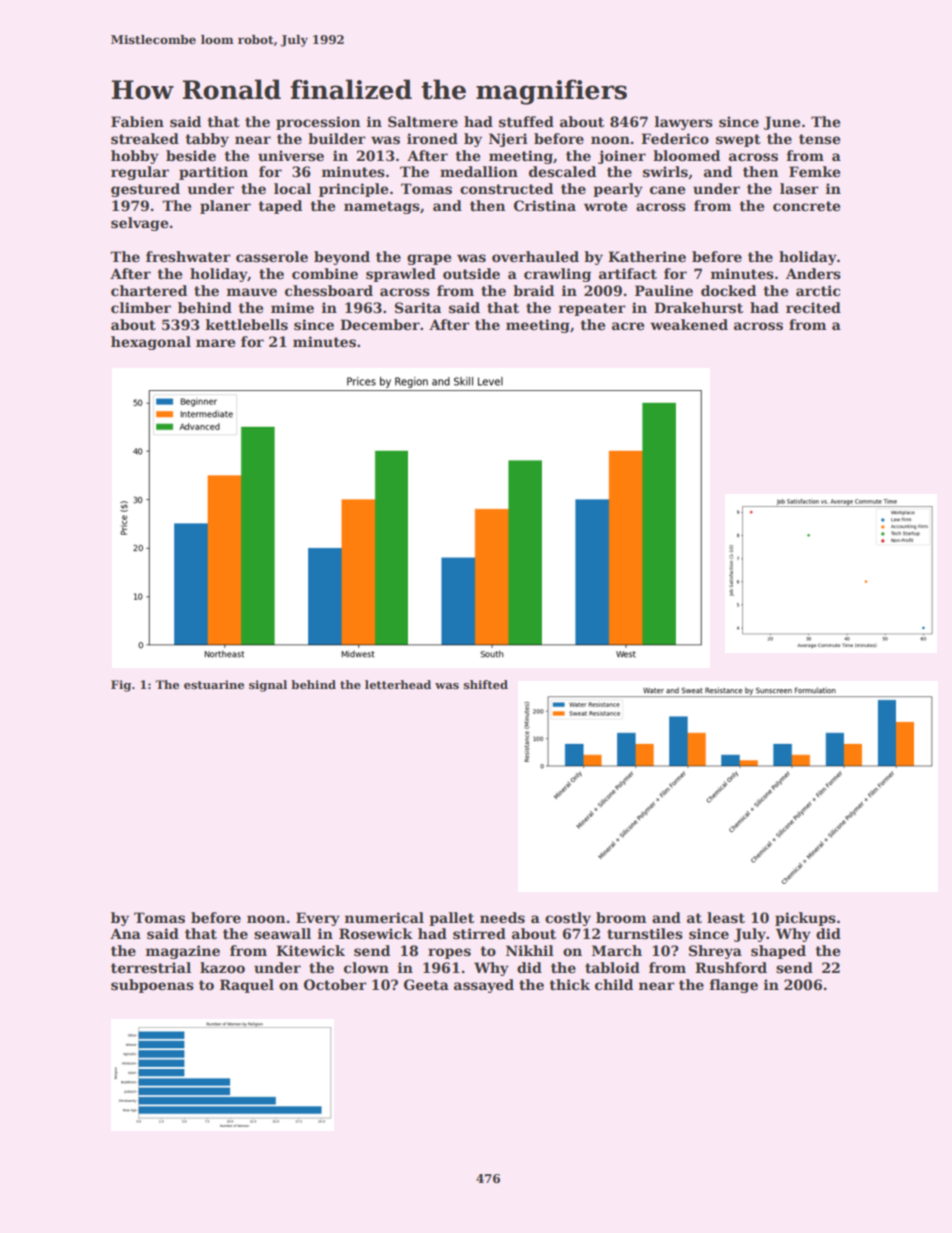 This image has height=1233, width=952. Describe the element at coordinates (280, 207) in the image. I see `taped` at that location.
